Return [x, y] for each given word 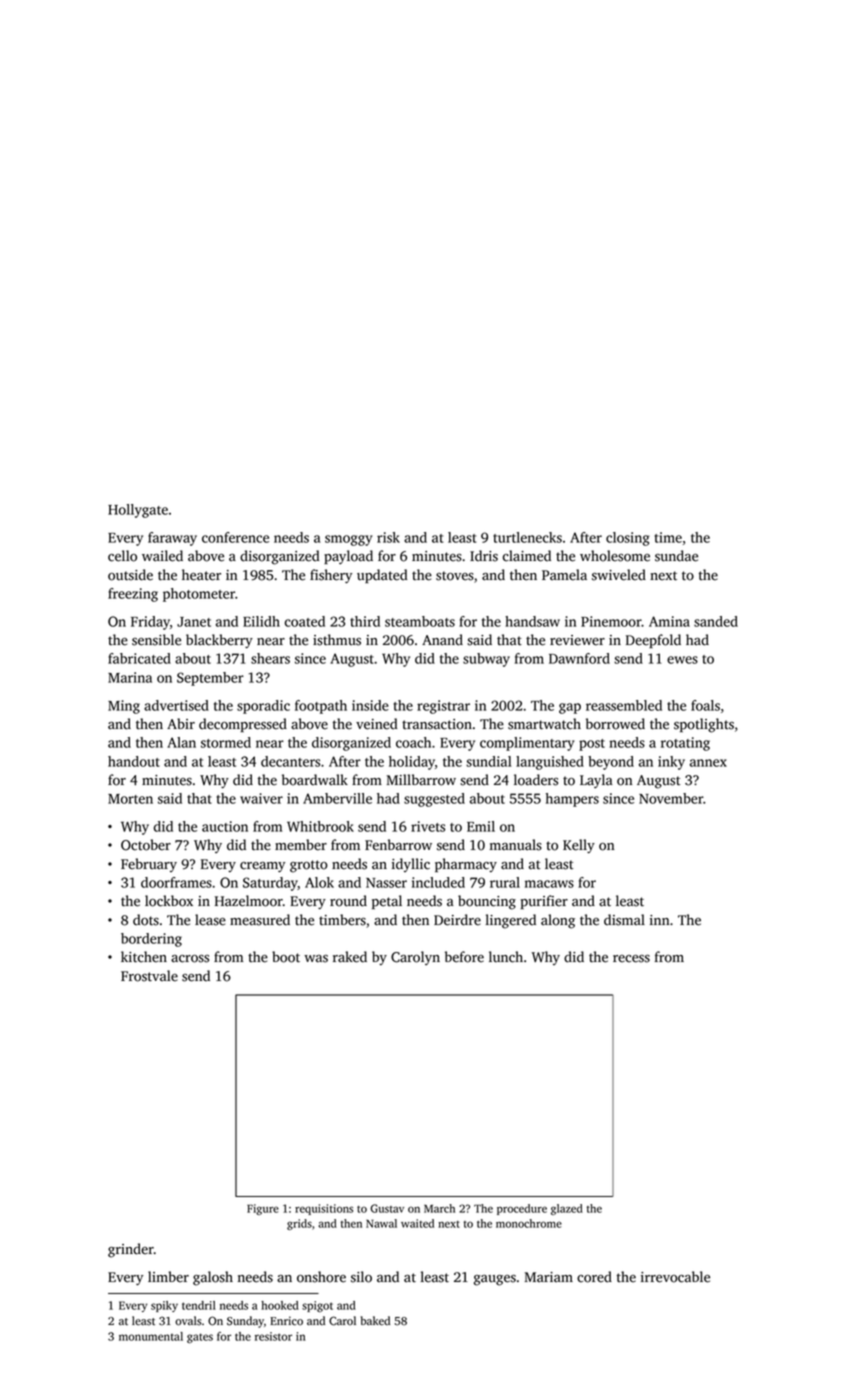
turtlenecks [527, 537]
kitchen [144, 957]
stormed [226, 742]
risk [388, 537]
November [671, 798]
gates [200, 1338]
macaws [549, 884]
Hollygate [138, 511]
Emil [481, 826]
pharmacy [466, 865]
